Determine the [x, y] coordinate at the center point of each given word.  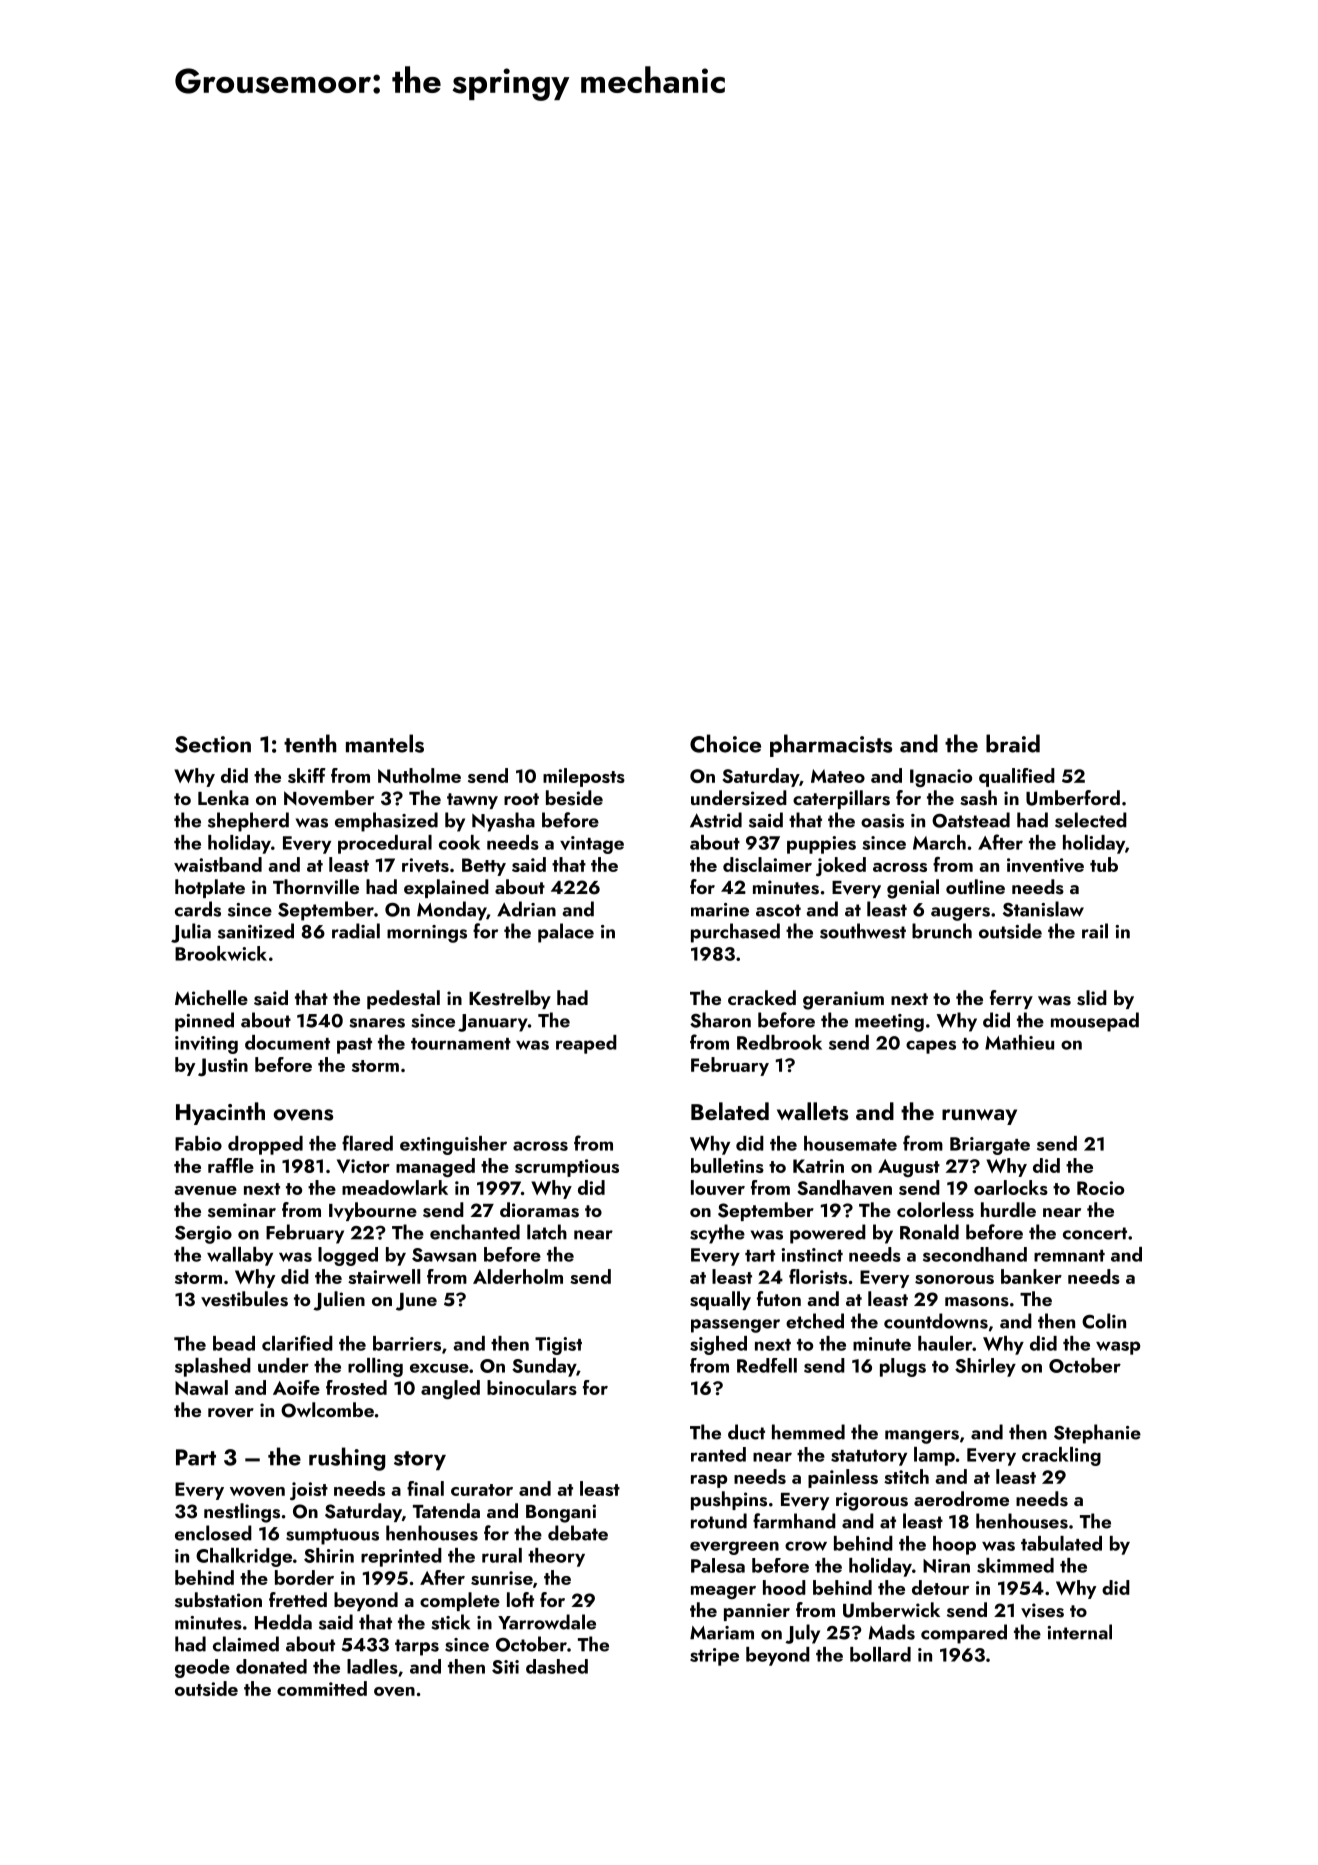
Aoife [296, 1387]
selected [1091, 820]
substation [218, 1600]
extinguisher [453, 1145]
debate [578, 1533]
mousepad [1095, 1022]
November [329, 798]
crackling [1061, 1456]
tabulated [1061, 1543]
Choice [725, 743]
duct [746, 1432]
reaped [586, 1044]
